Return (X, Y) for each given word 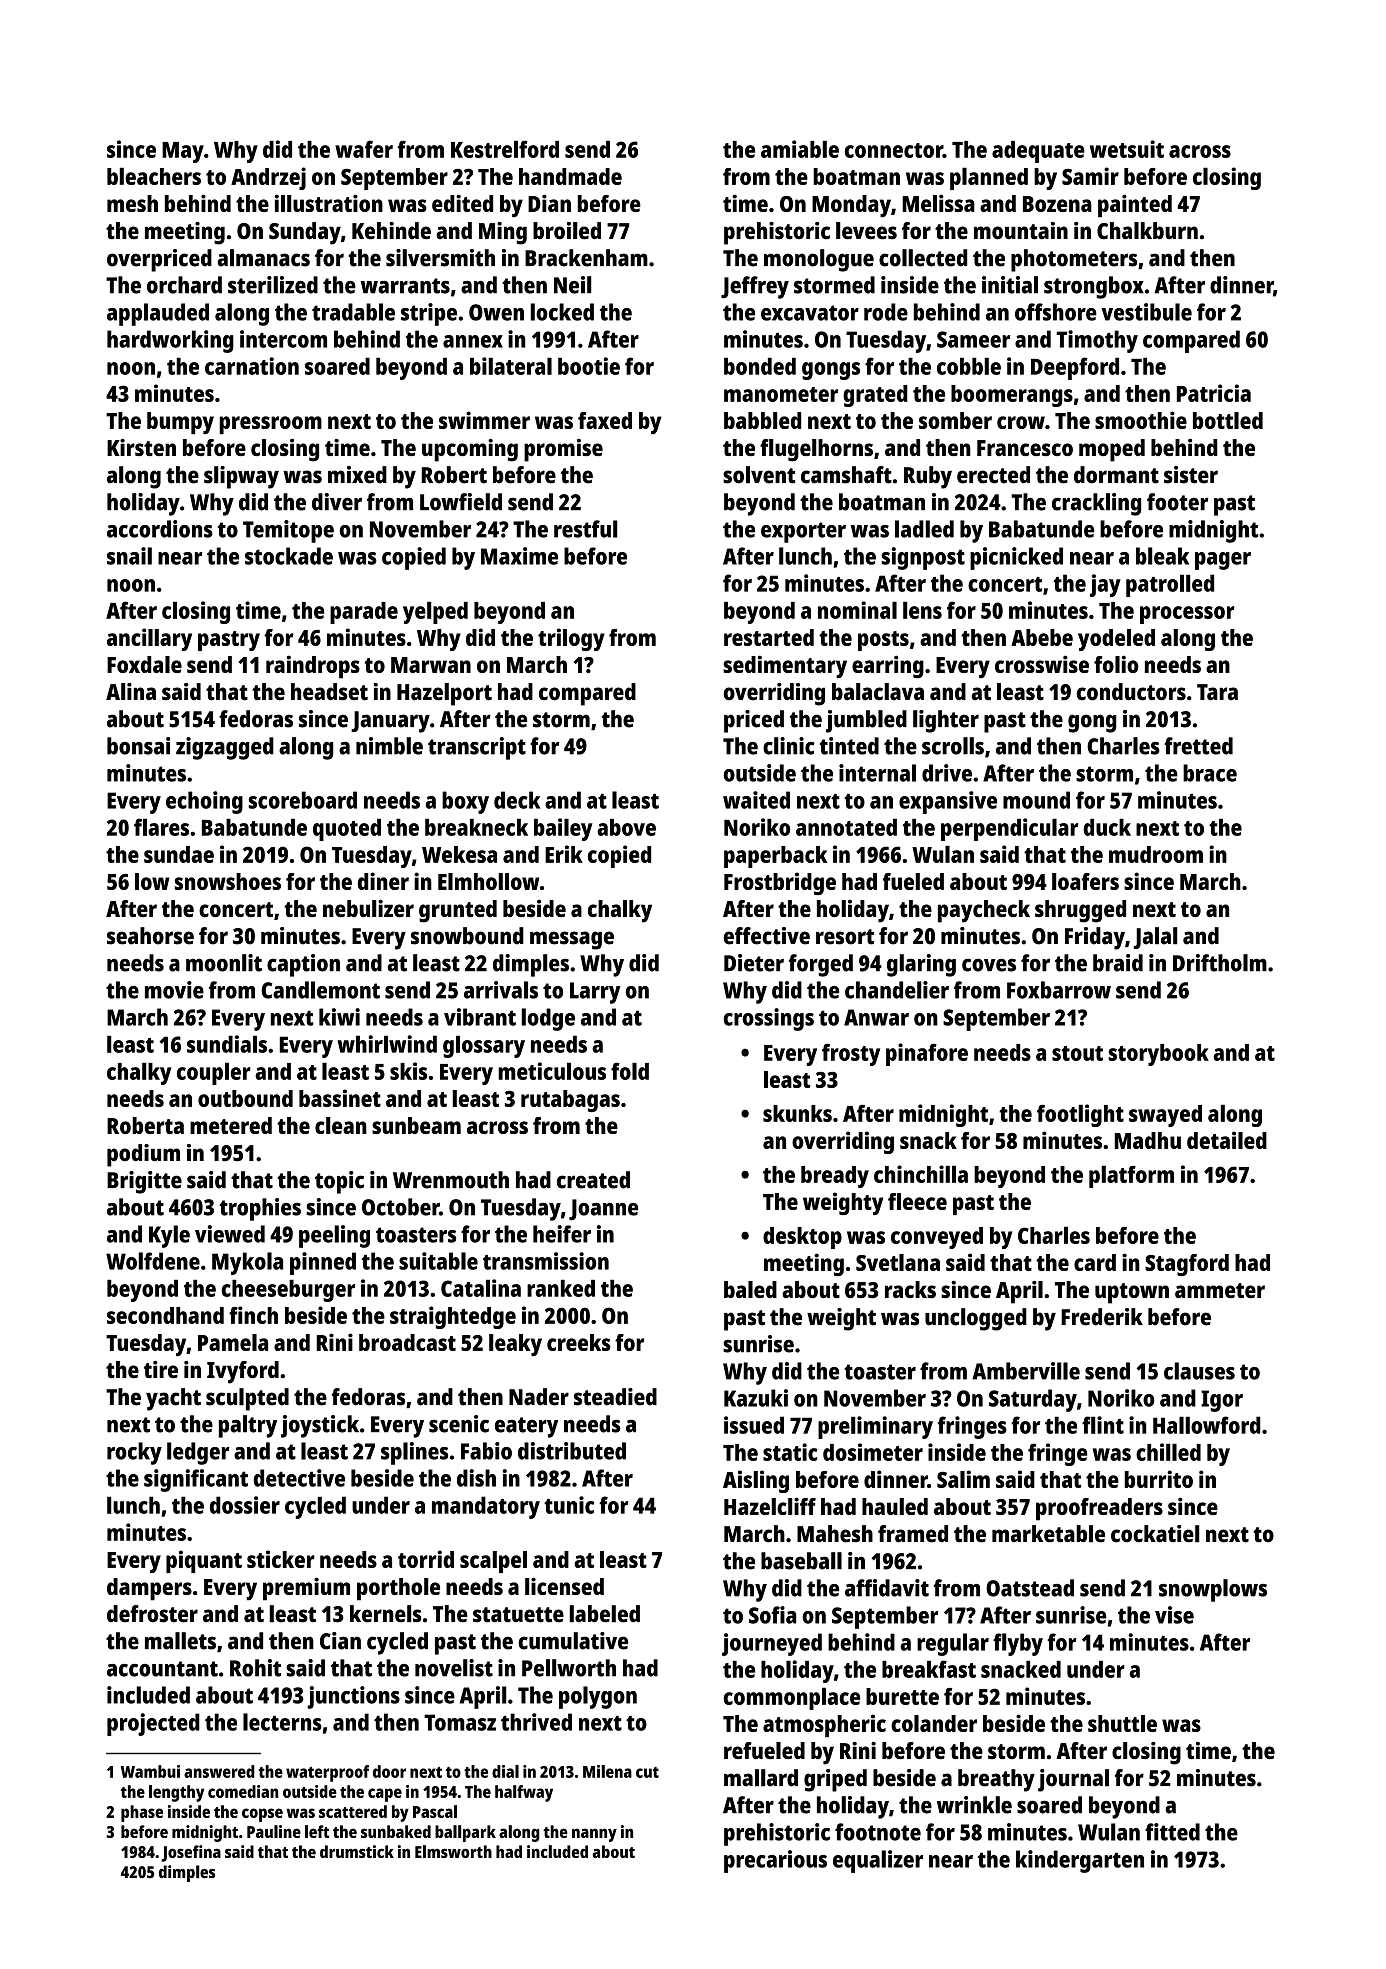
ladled (924, 529)
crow (1021, 422)
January (390, 722)
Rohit (255, 1668)
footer (1177, 502)
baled (750, 1289)
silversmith (440, 258)
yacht (173, 1399)
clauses (1199, 1371)
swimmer (484, 420)
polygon (598, 1697)
